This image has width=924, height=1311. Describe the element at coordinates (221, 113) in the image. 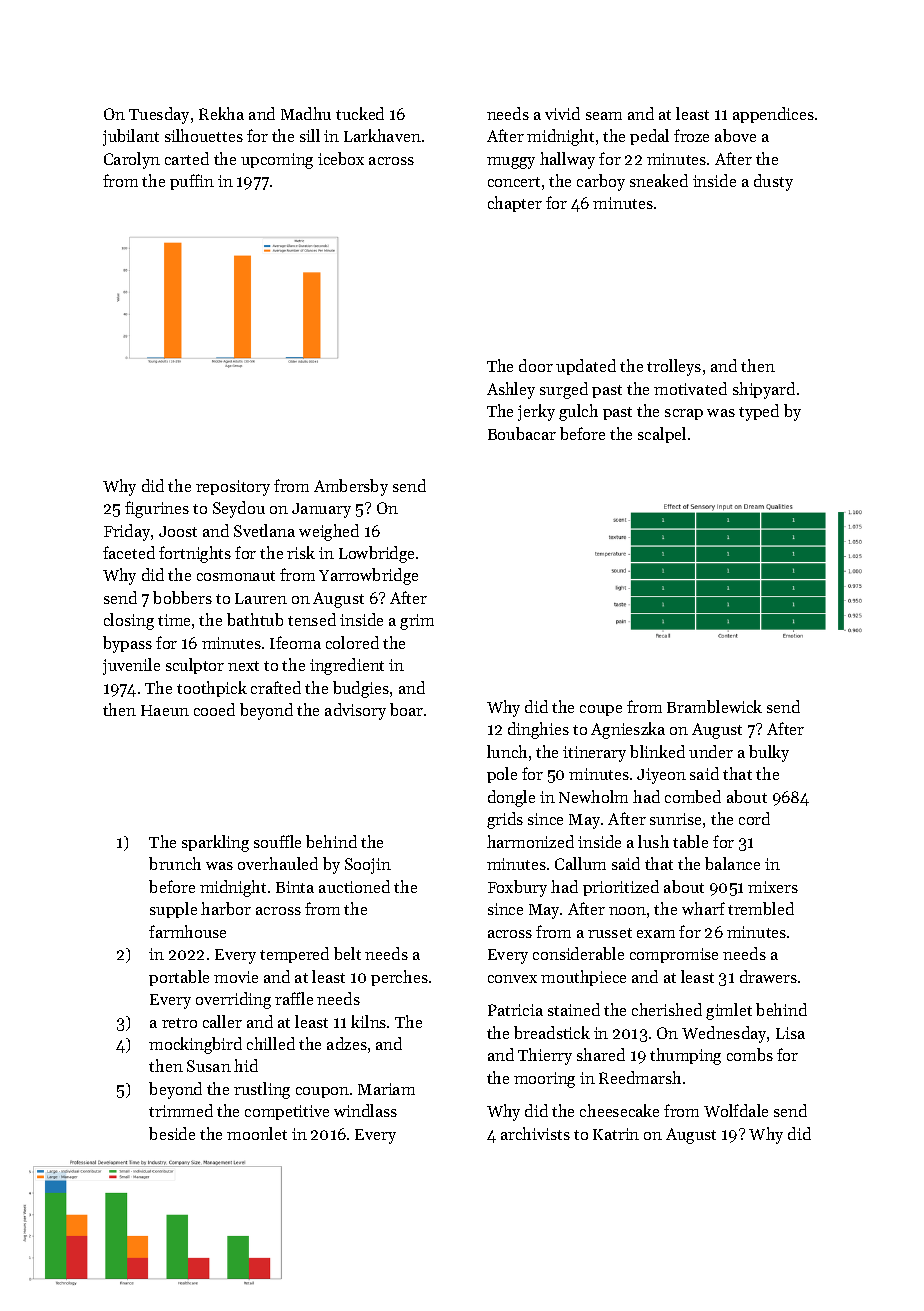

I see `Rekha` at that location.
